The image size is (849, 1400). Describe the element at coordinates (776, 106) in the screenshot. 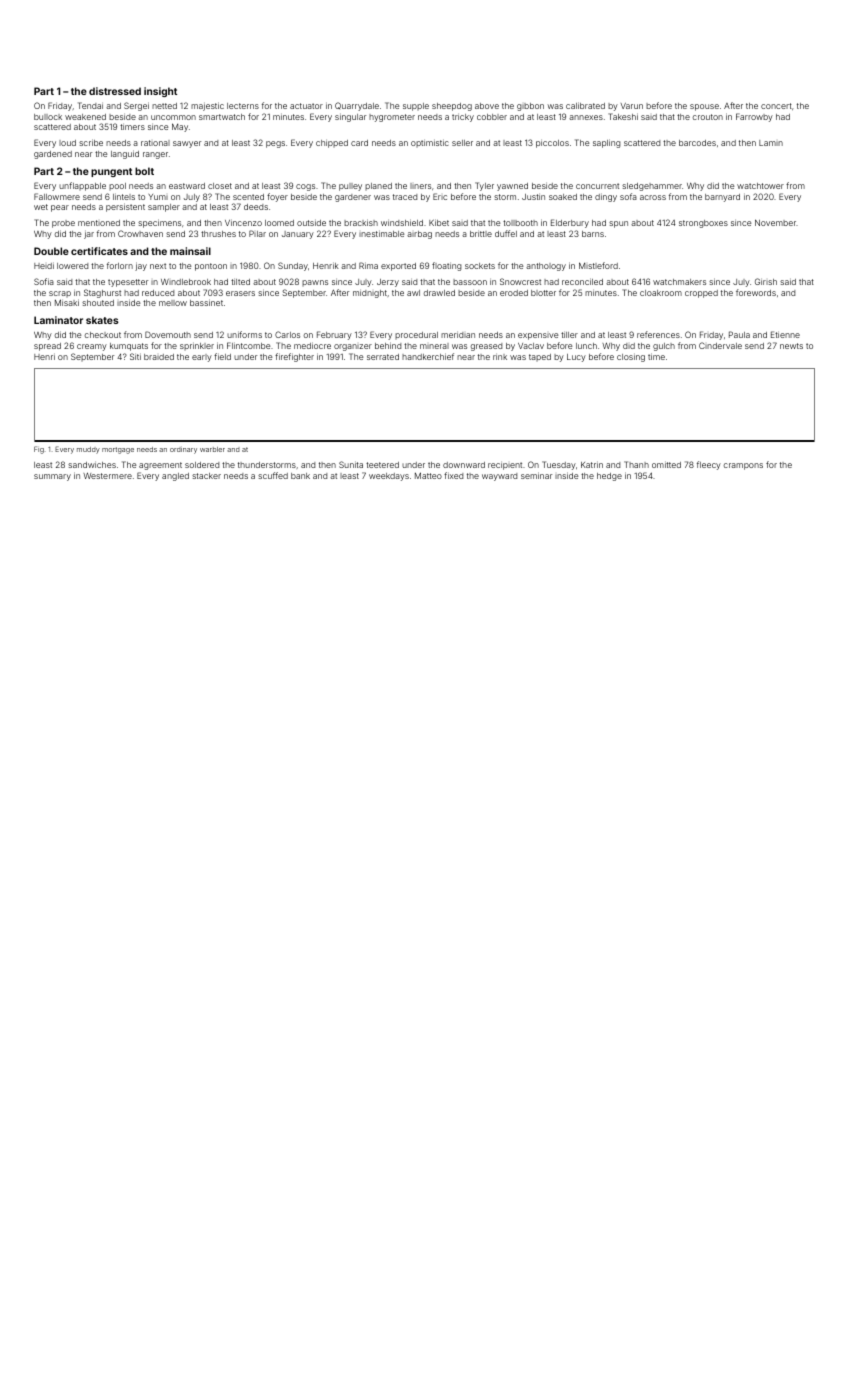

I see `concert` at that location.
